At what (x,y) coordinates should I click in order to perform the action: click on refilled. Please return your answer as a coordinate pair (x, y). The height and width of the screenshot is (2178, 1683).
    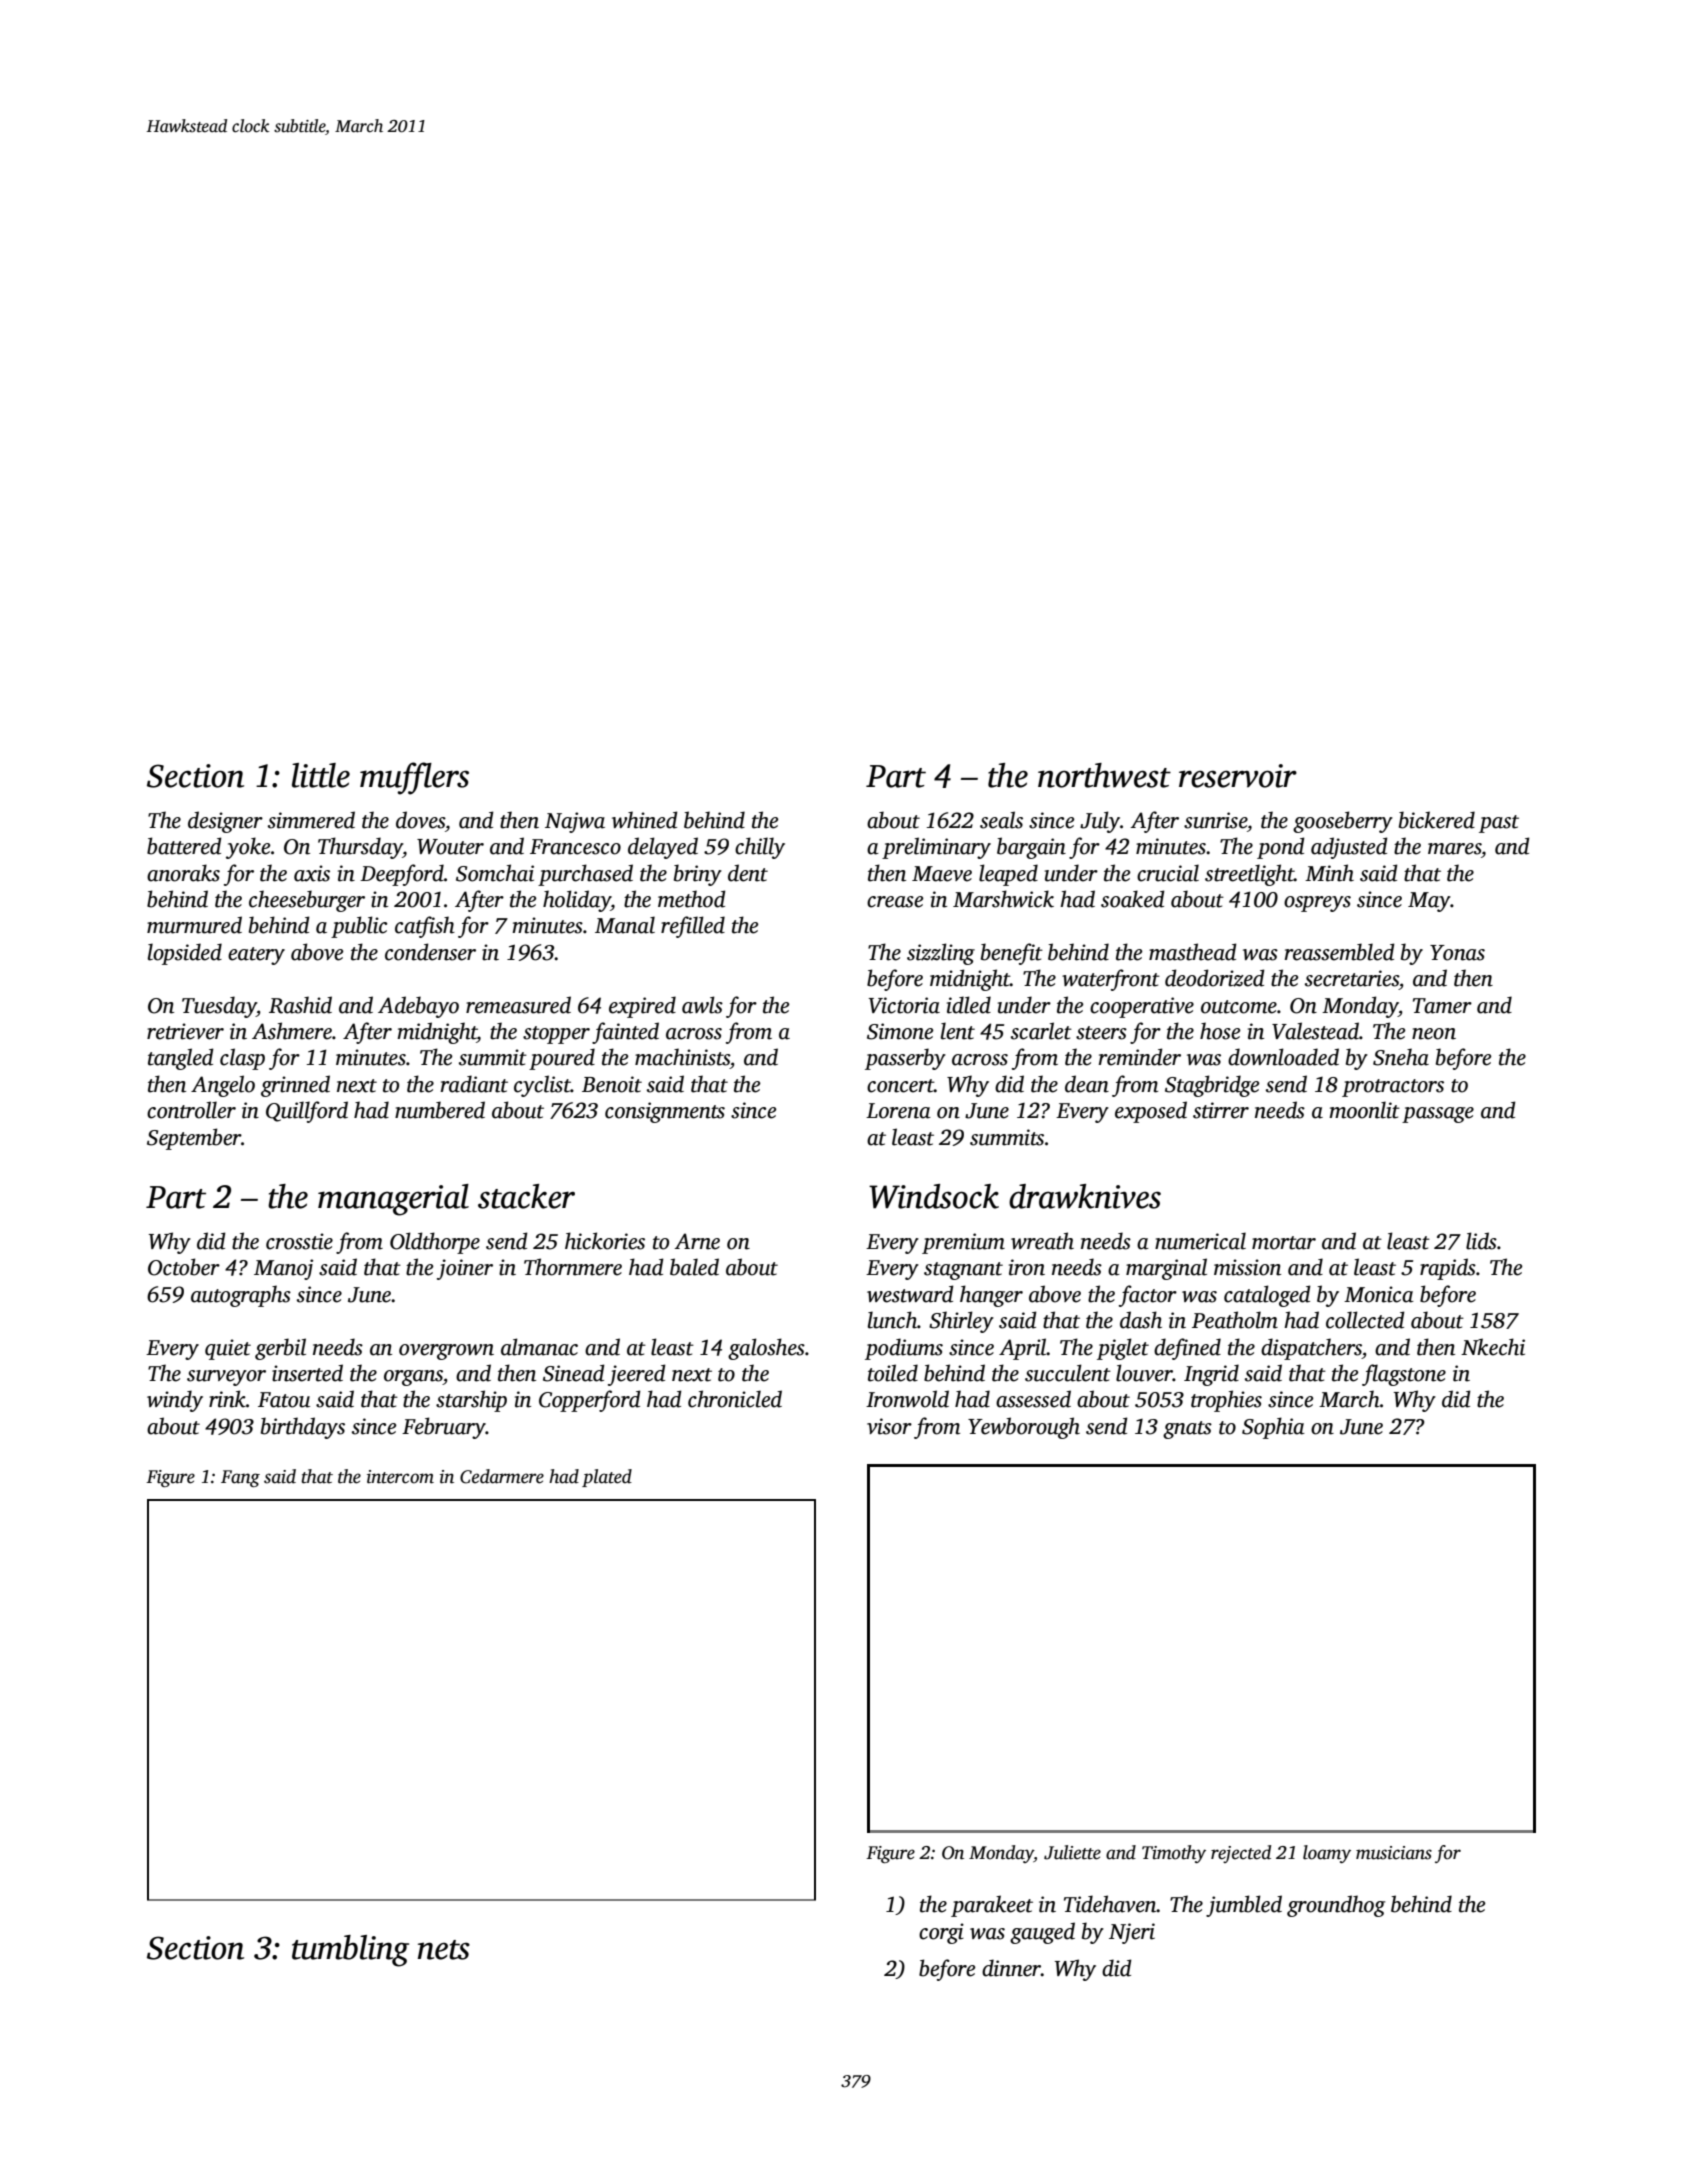
    Looking at the image, I should click on (693, 927).
